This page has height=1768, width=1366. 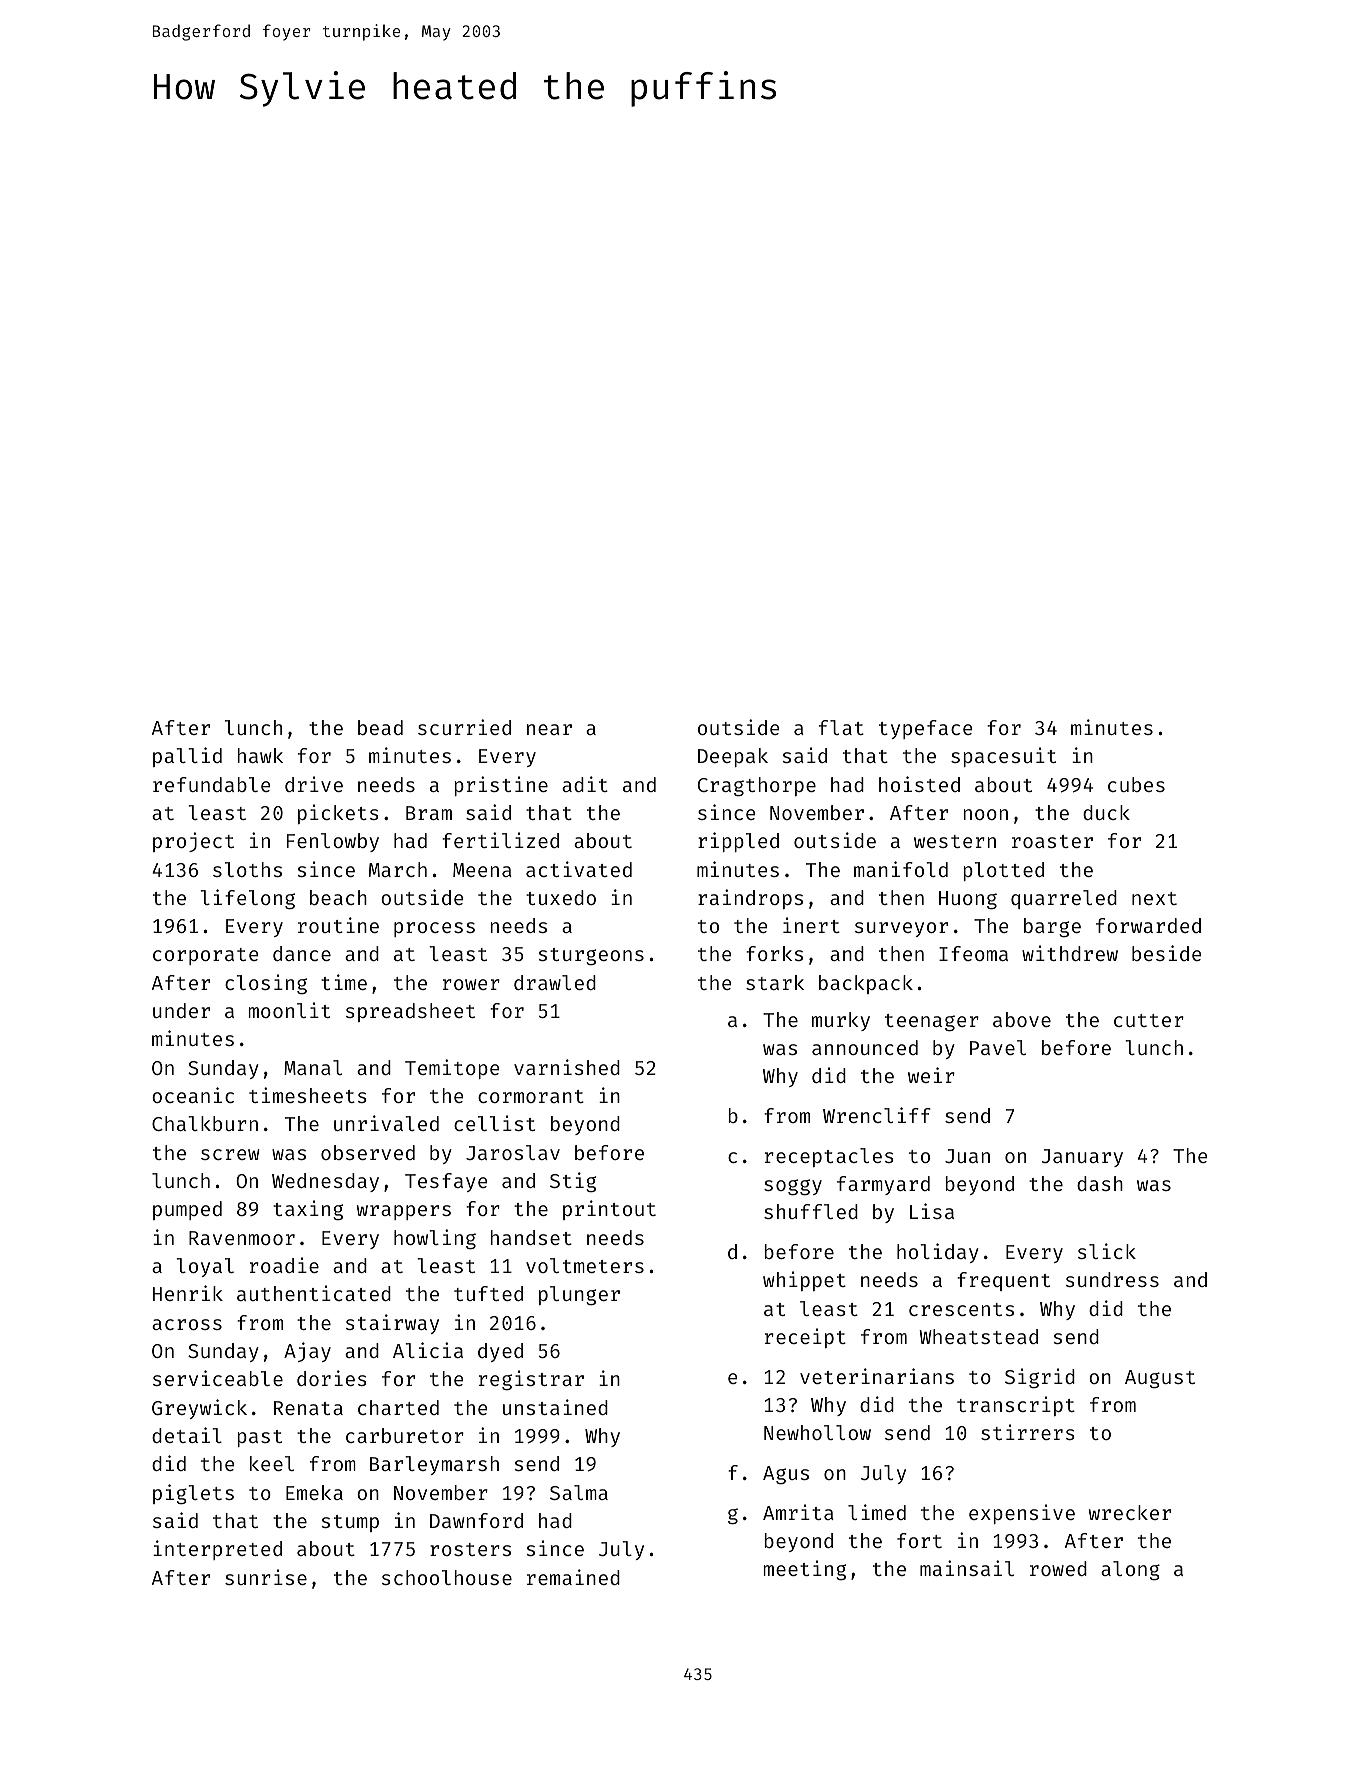 I want to click on bead, so click(x=380, y=727).
